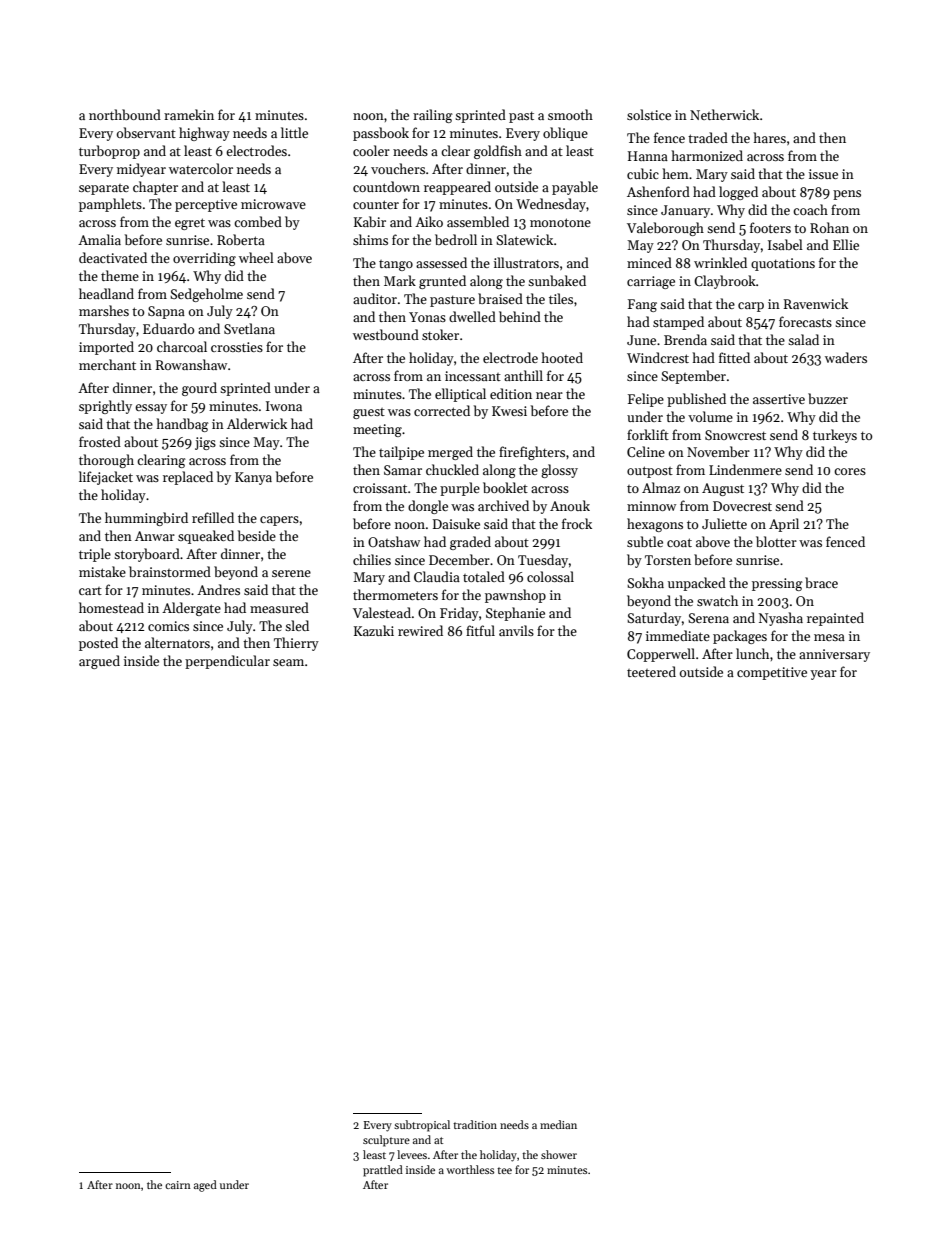  What do you see at coordinates (475, 1124) in the screenshot?
I see `tradition` at bounding box center [475, 1124].
